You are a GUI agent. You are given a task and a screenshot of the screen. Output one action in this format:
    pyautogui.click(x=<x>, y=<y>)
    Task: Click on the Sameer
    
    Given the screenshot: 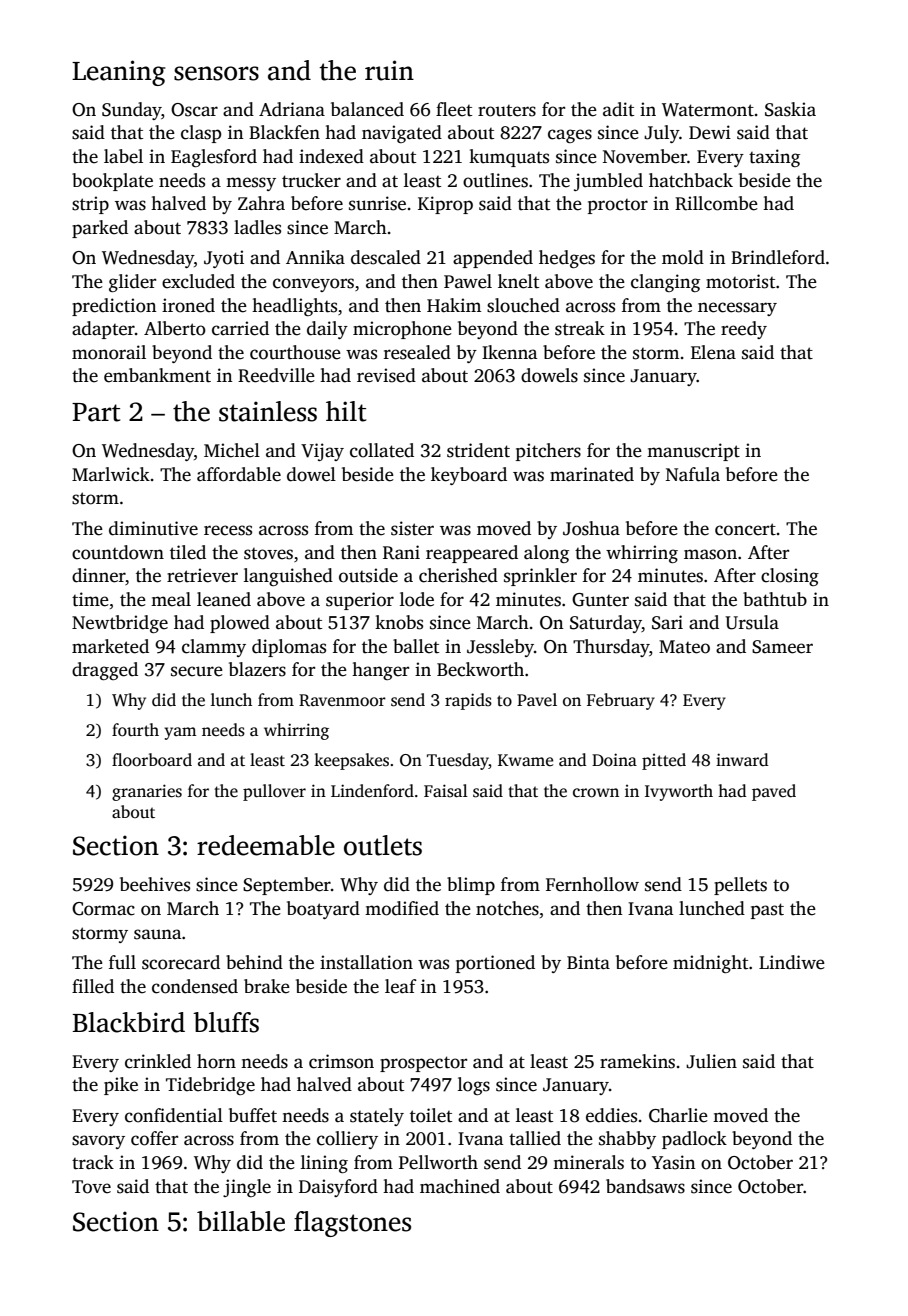 What is the action you would take?
    pyautogui.click(x=782, y=647)
